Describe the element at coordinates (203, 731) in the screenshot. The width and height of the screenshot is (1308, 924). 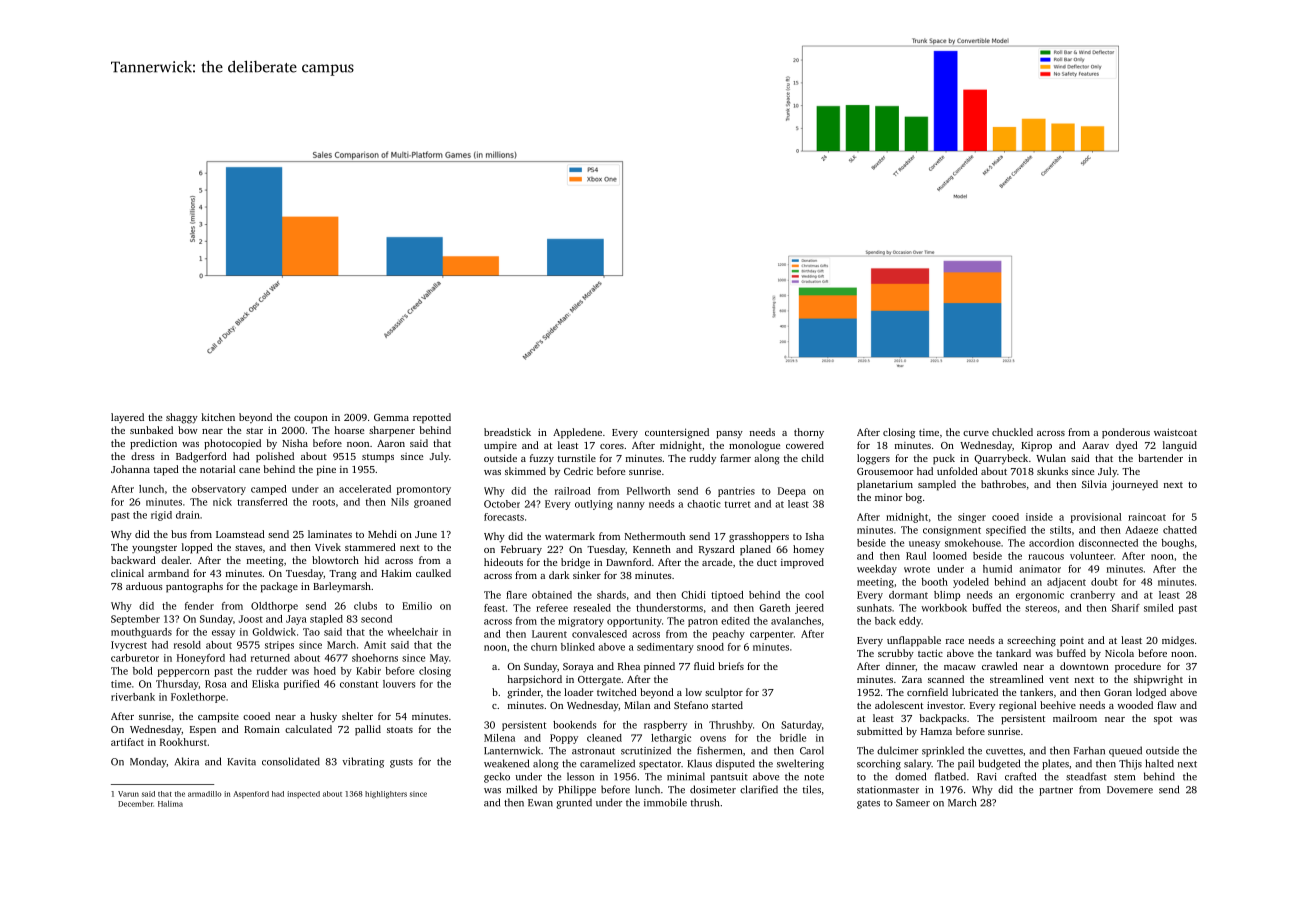
I see `Espen` at that location.
